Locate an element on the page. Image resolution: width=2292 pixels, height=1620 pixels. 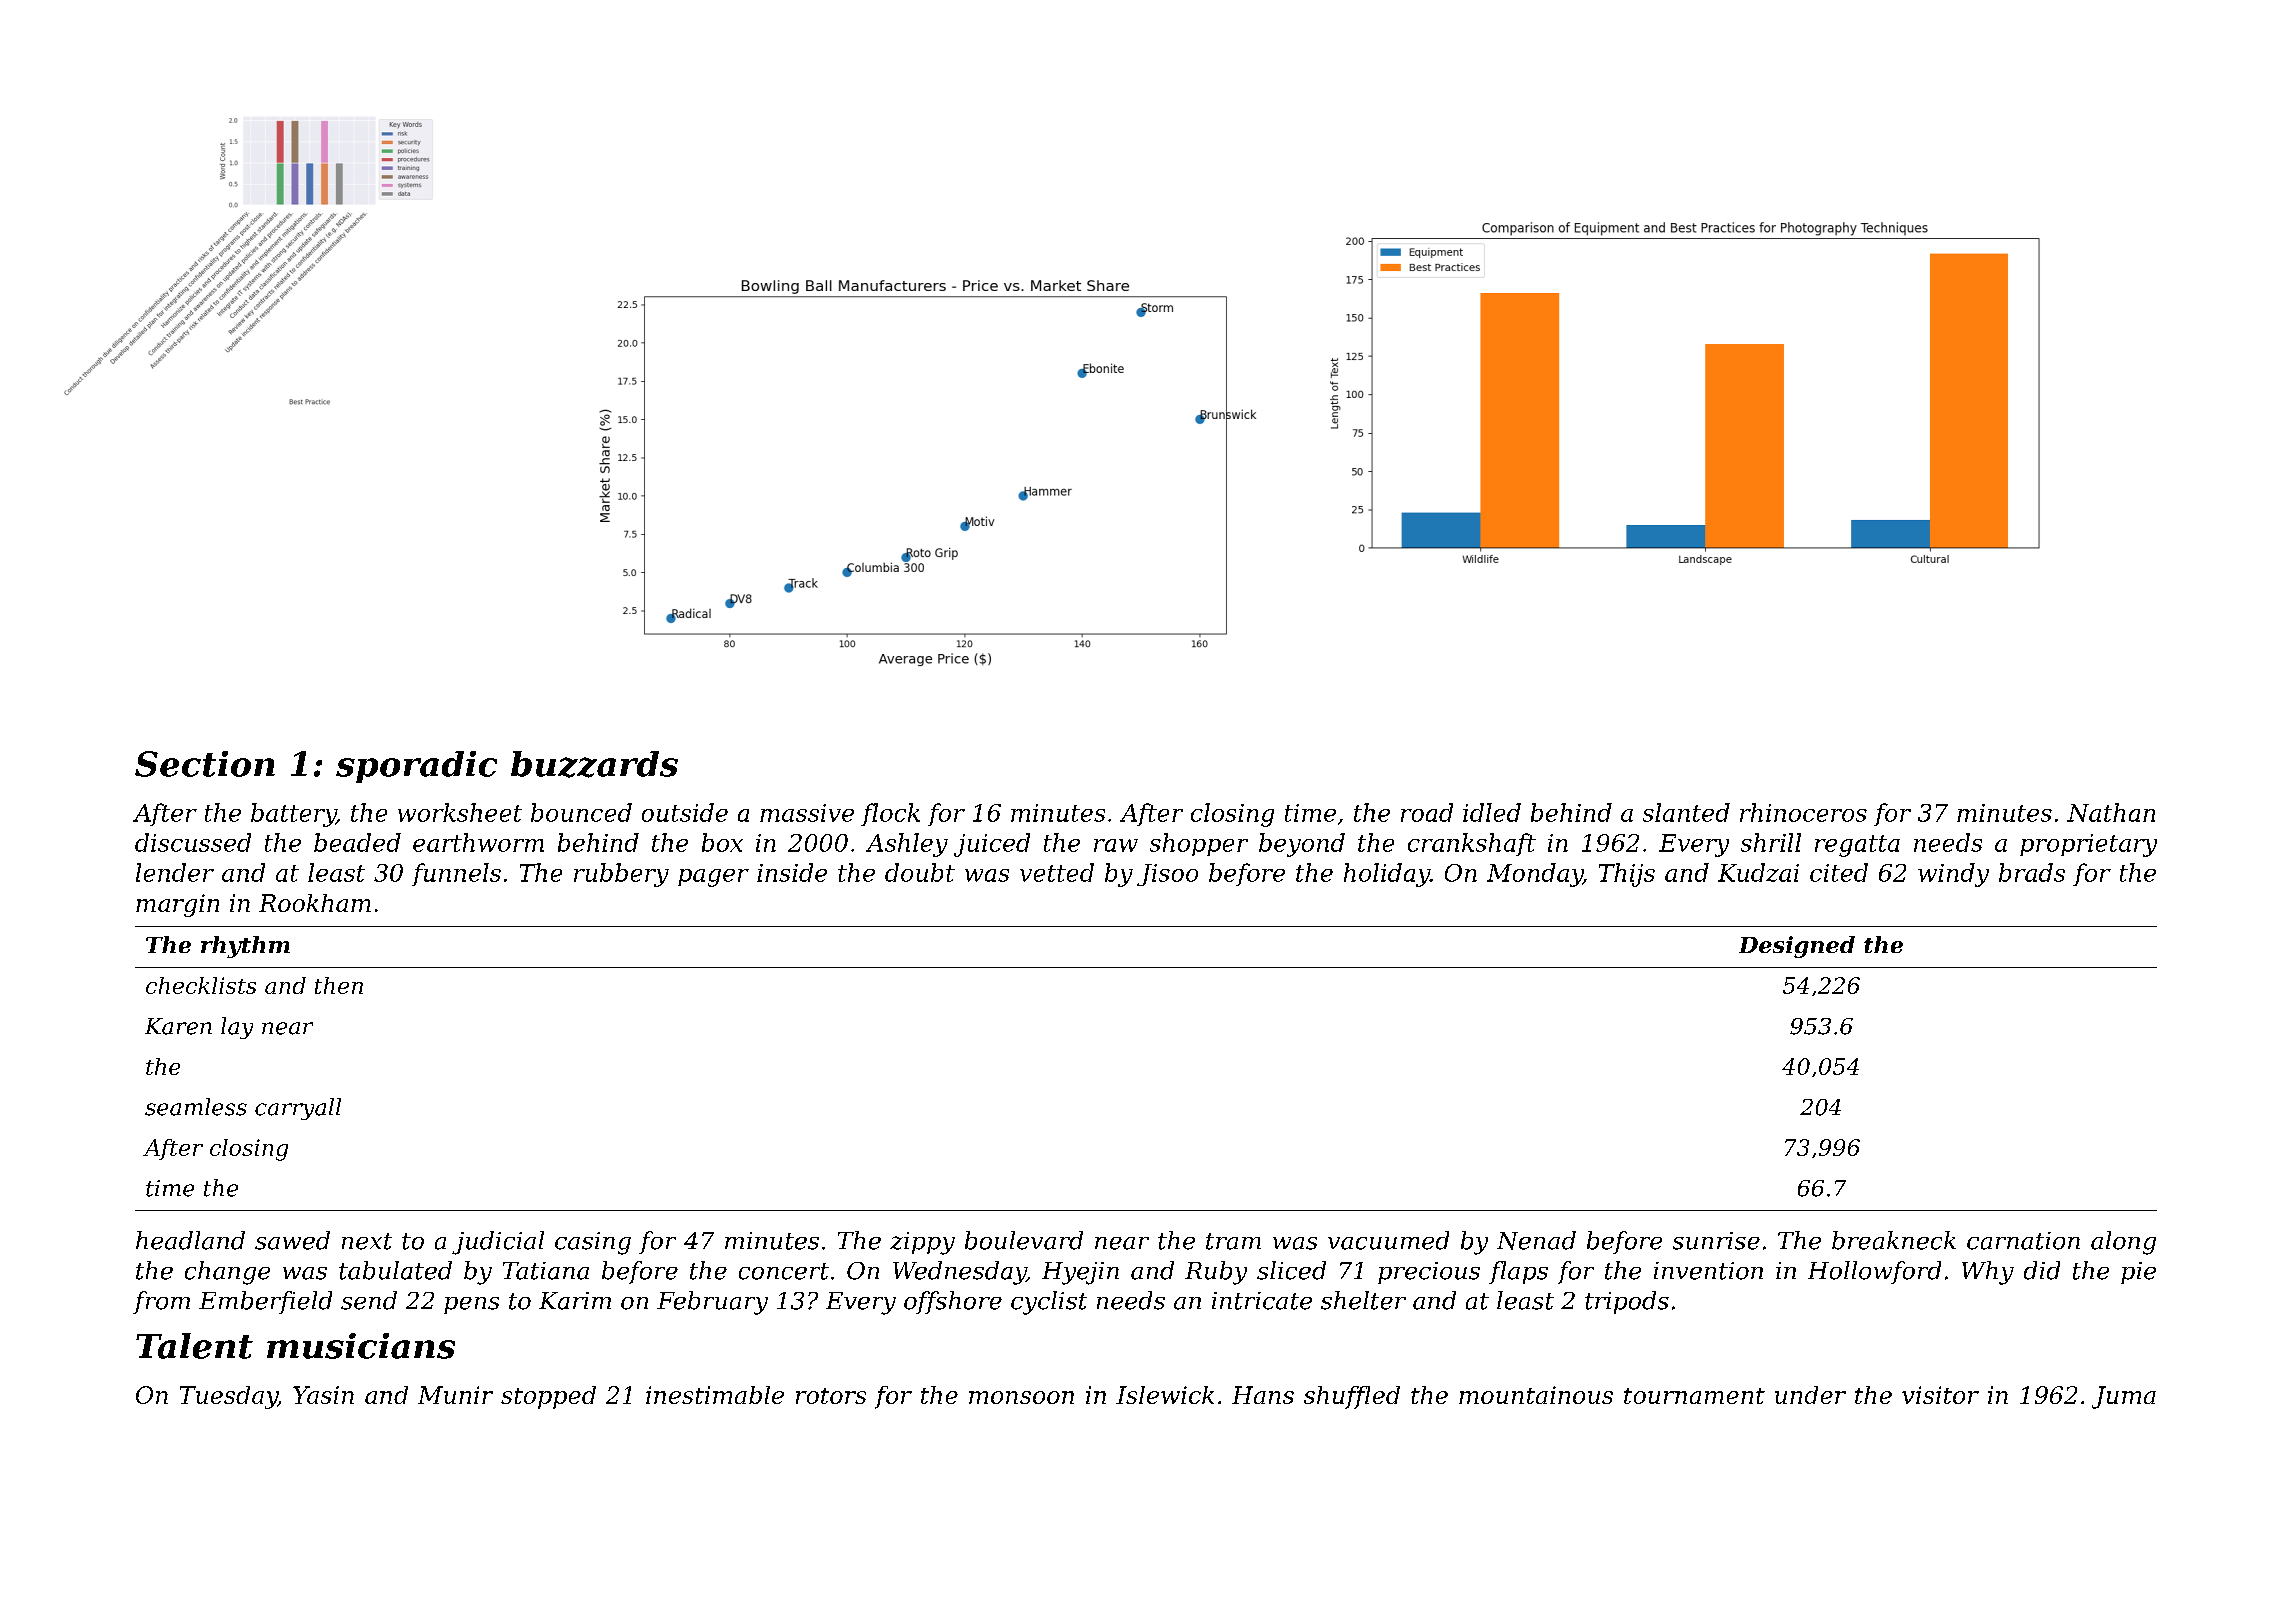
slanted is located at coordinates (1686, 812).
